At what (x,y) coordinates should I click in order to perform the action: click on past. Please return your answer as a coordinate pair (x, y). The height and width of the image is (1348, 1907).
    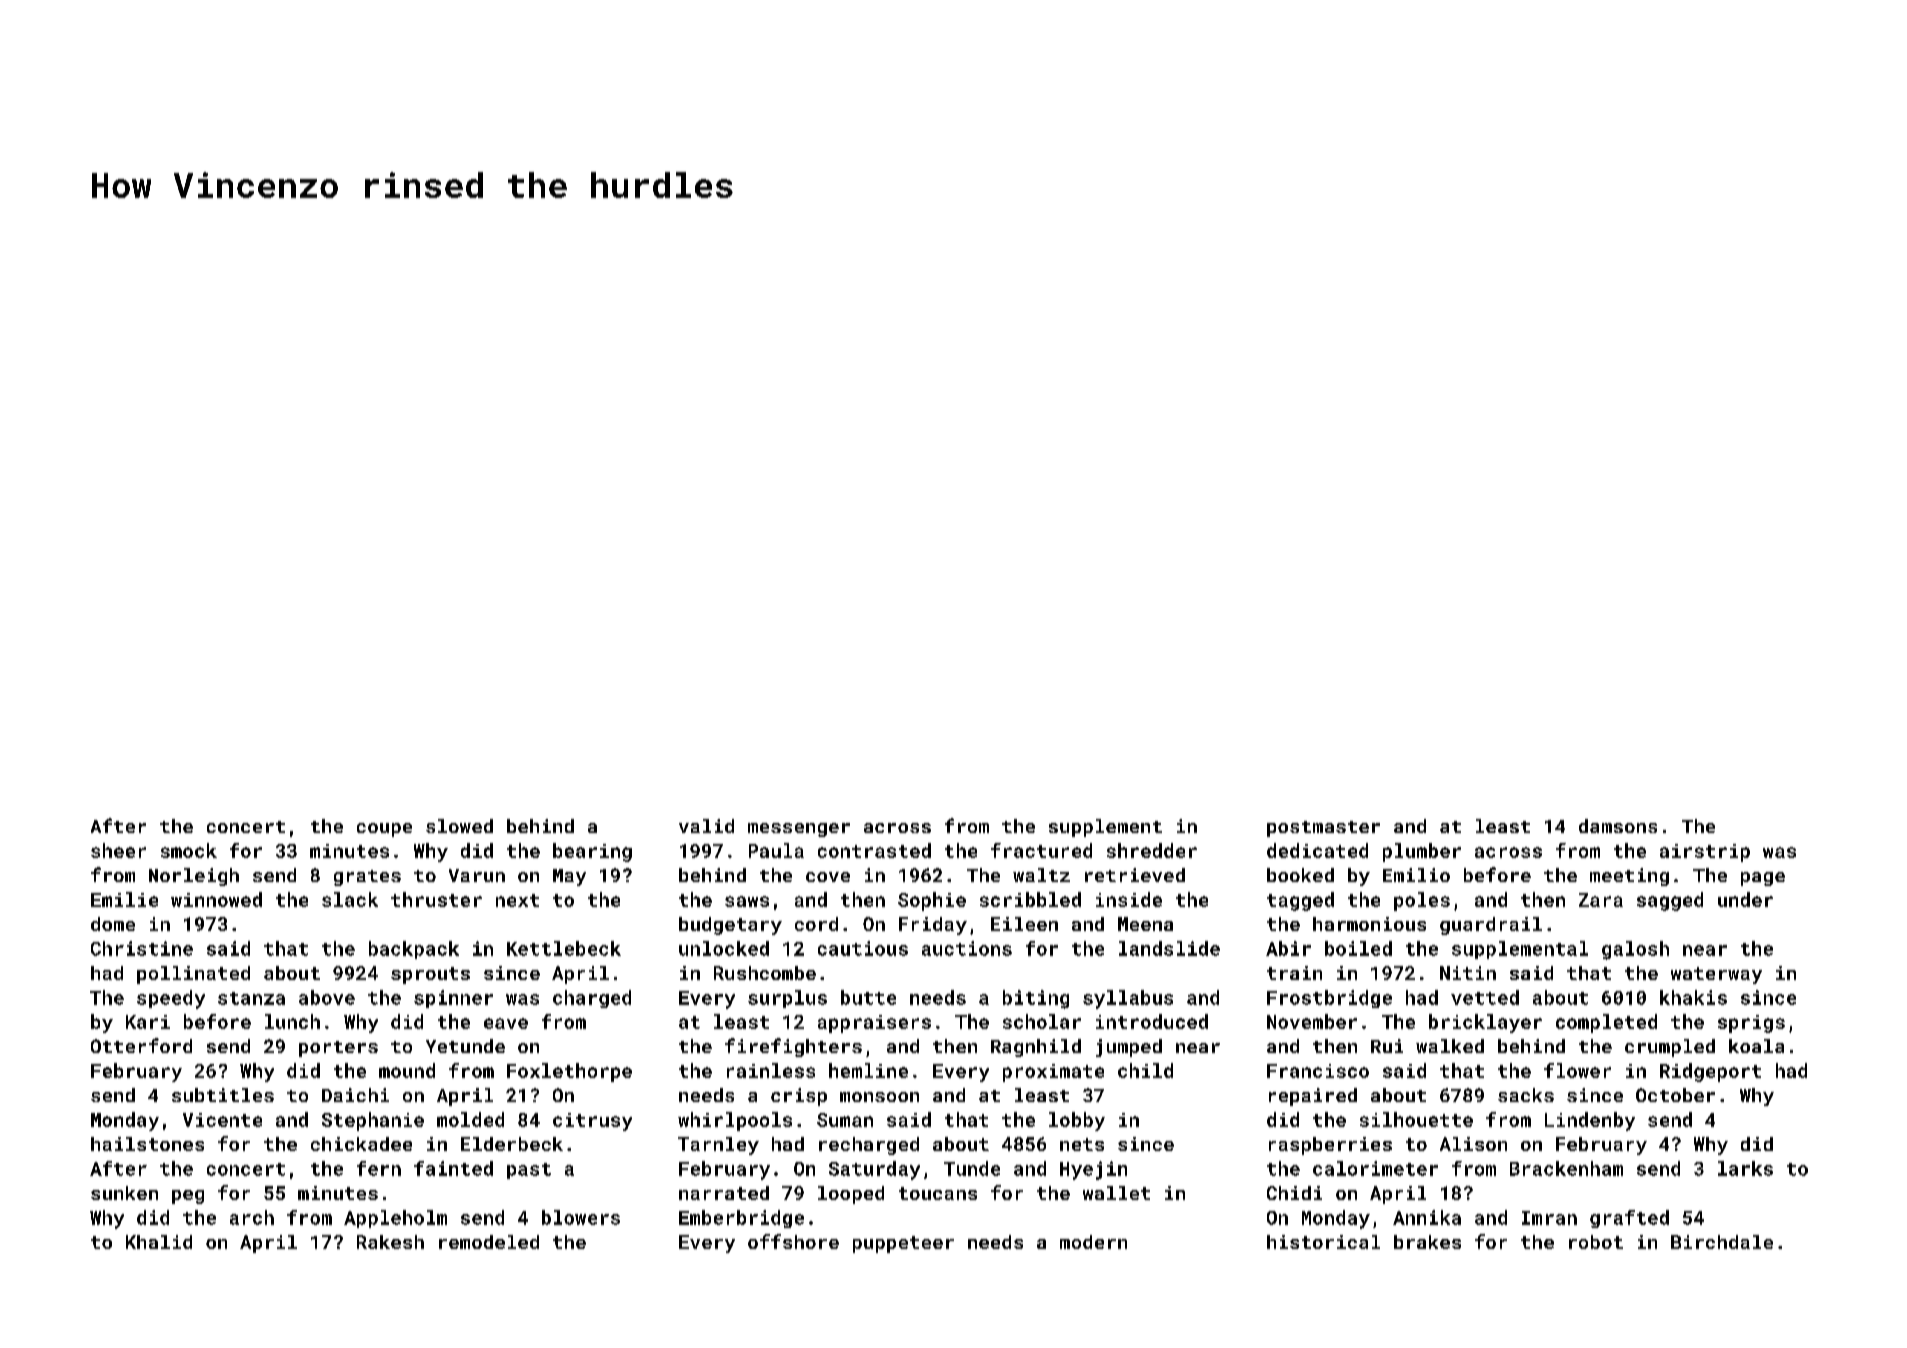
    Looking at the image, I should click on (529, 1171).
